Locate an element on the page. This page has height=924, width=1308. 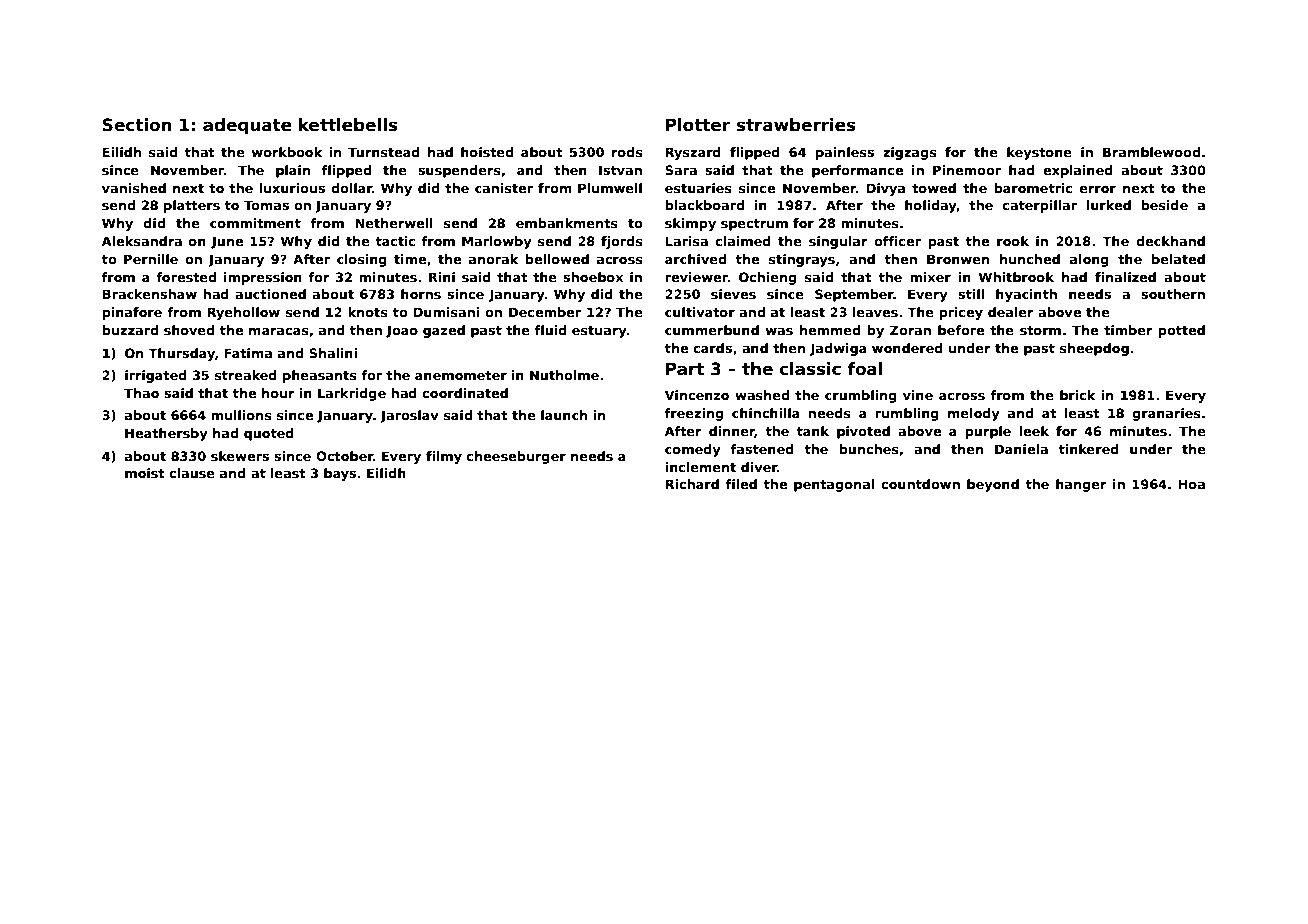
Bramblewood is located at coordinates (1151, 152).
